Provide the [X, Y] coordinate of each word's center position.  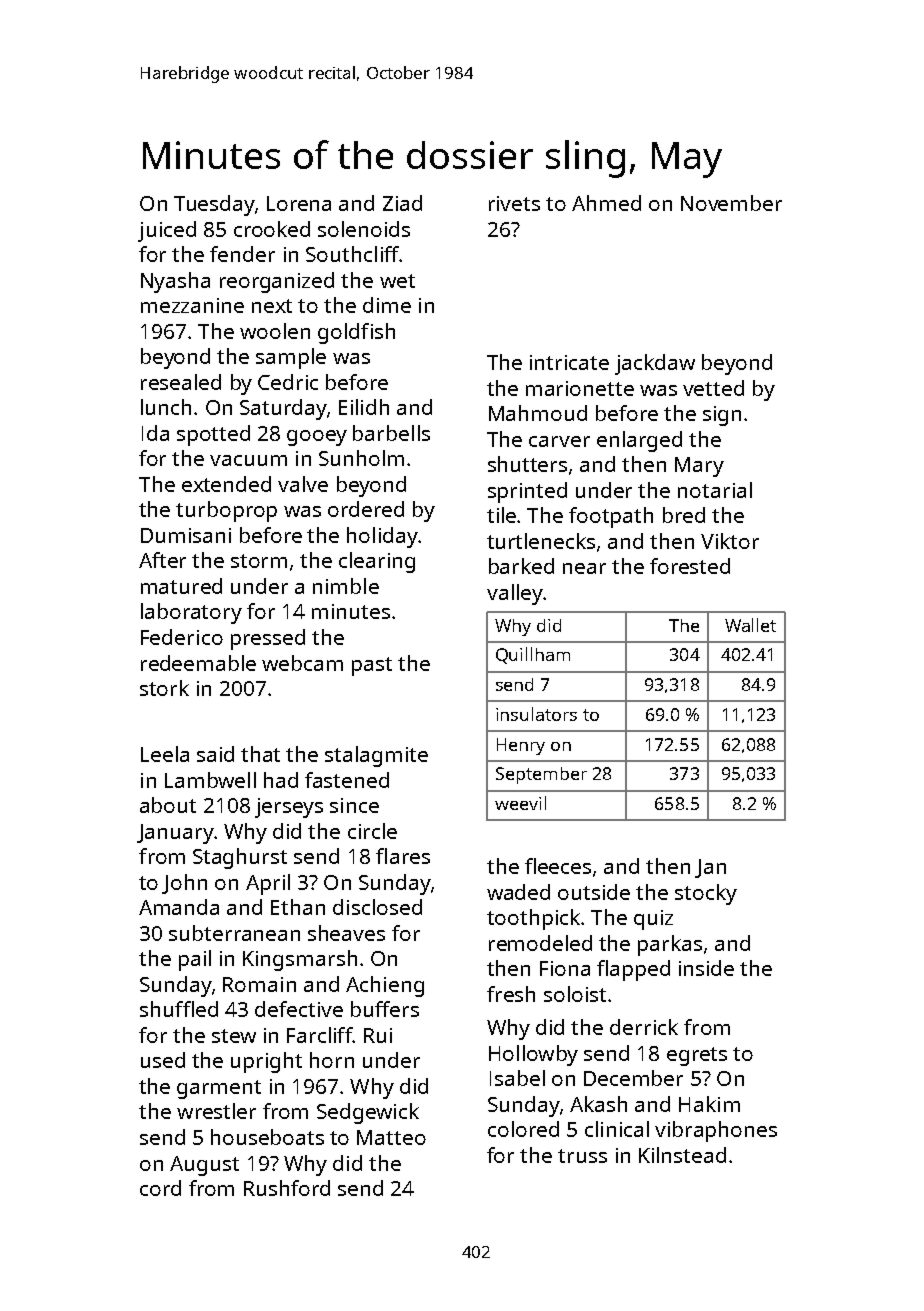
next [272, 306]
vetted [713, 388]
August [204, 1166]
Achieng [385, 986]
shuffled [179, 1009]
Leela [165, 754]
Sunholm [361, 458]
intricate [569, 362]
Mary [699, 467]
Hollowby [533, 1055]
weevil [520, 803]
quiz [653, 920]
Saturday [283, 409]
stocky [706, 894]
